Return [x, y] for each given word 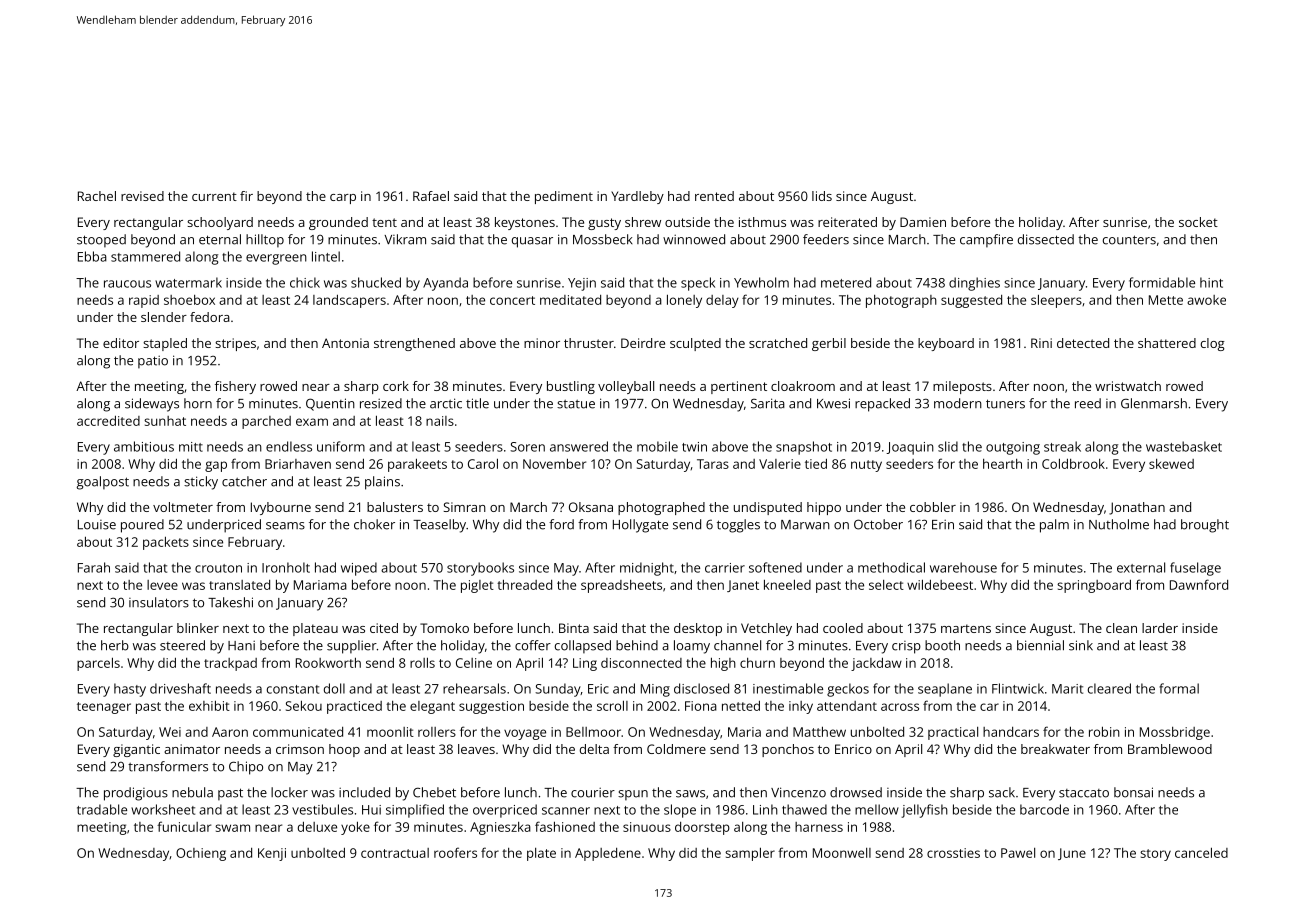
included [364, 792]
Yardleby [637, 197]
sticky [201, 483]
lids [822, 196]
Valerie [780, 464]
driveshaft [180, 688]
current [214, 196]
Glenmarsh [1154, 403]
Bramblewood [1170, 749]
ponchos [788, 750]
